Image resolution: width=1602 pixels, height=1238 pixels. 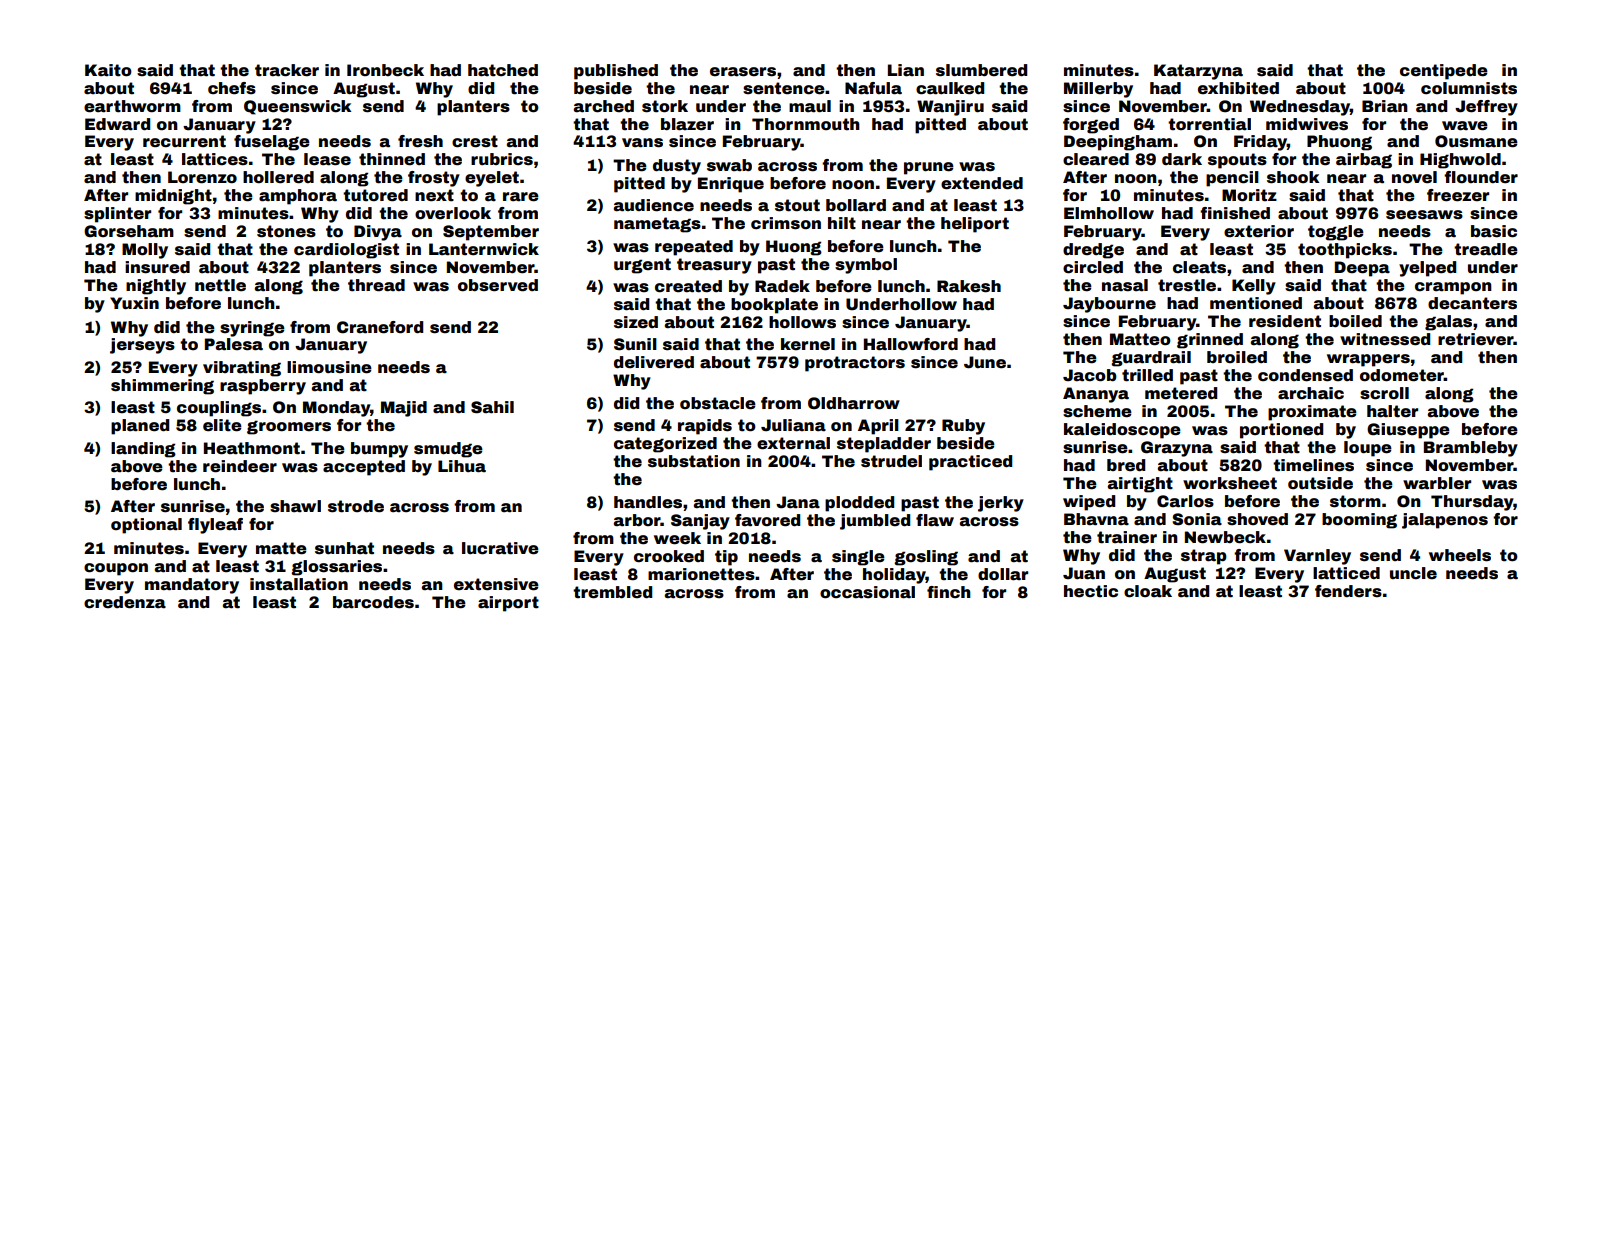 I want to click on fenders, so click(x=1348, y=591).
